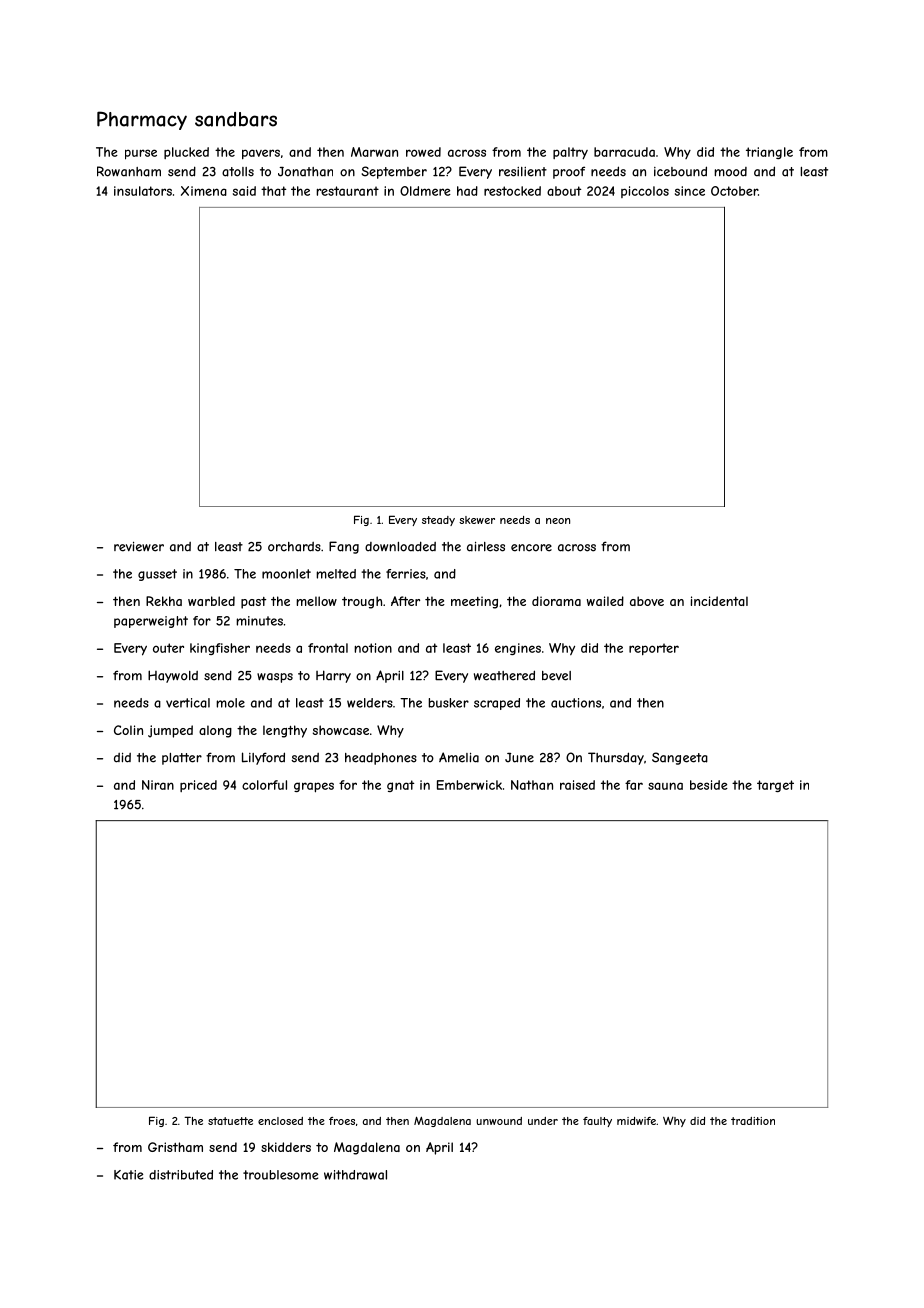  What do you see at coordinates (499, 1121) in the page?
I see `unwound` at bounding box center [499, 1121].
